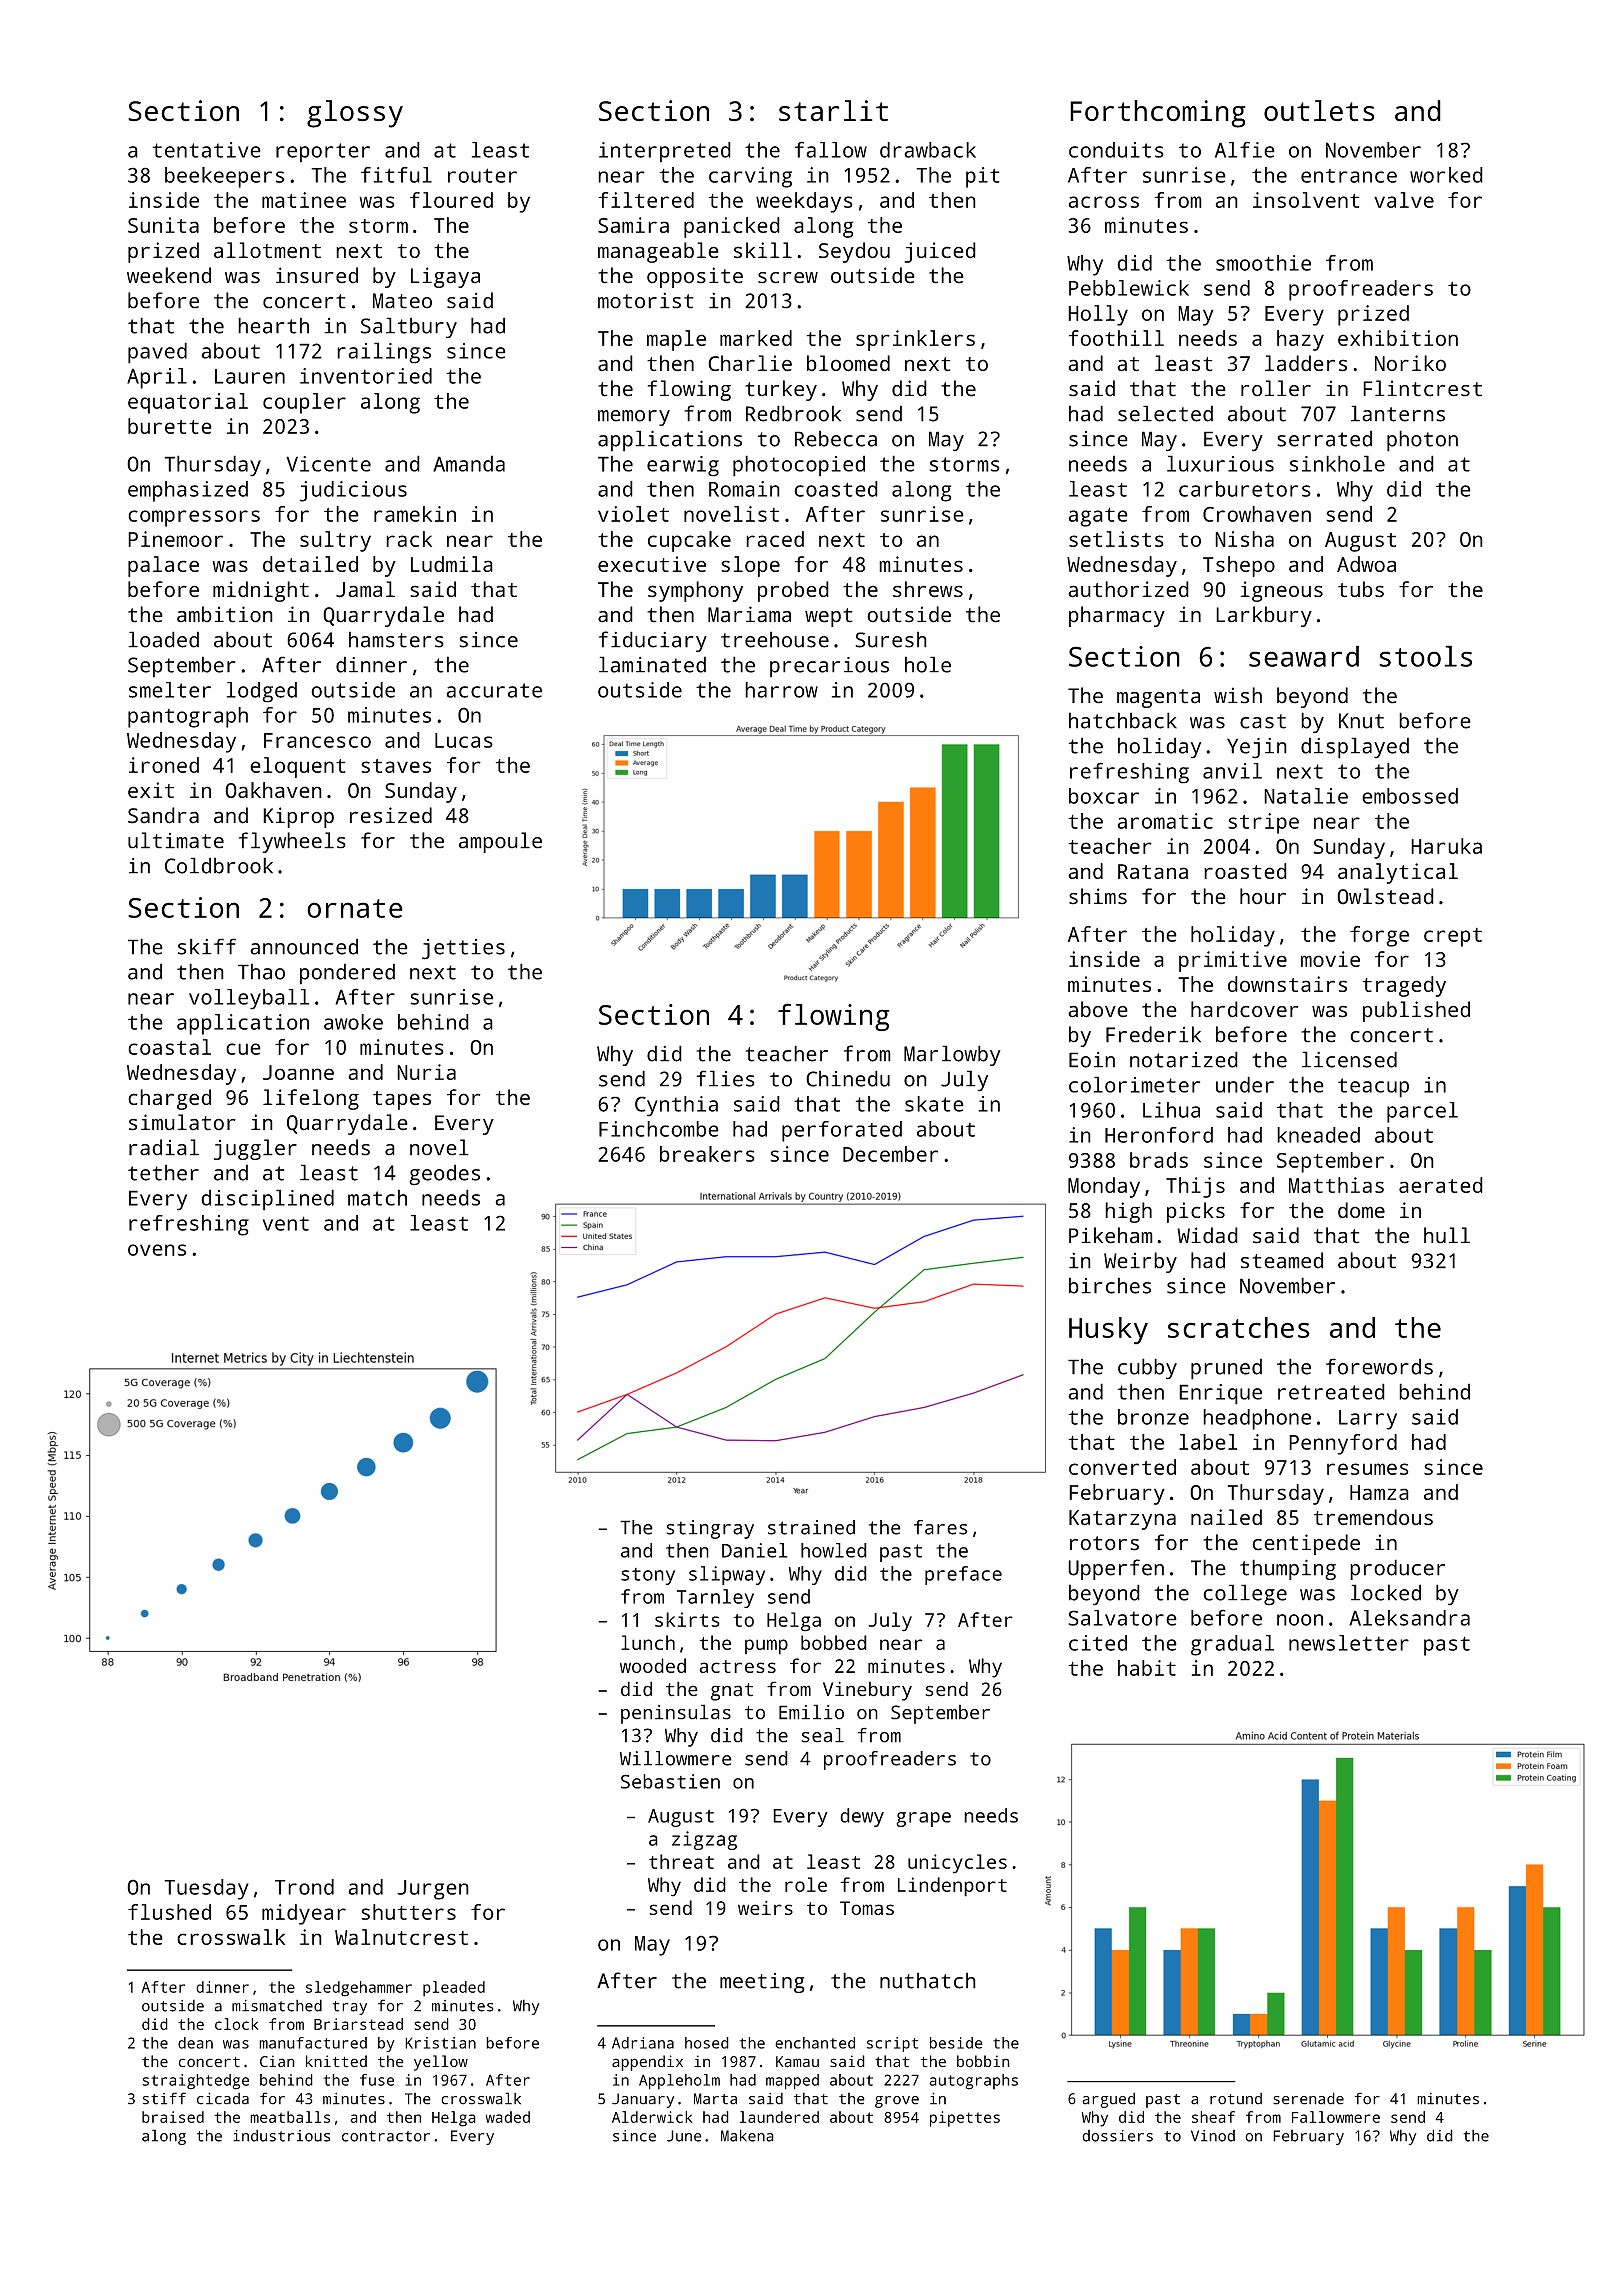 The height and width of the page is (2292, 1620). What do you see at coordinates (1425, 656) in the page?
I see `stools` at bounding box center [1425, 656].
